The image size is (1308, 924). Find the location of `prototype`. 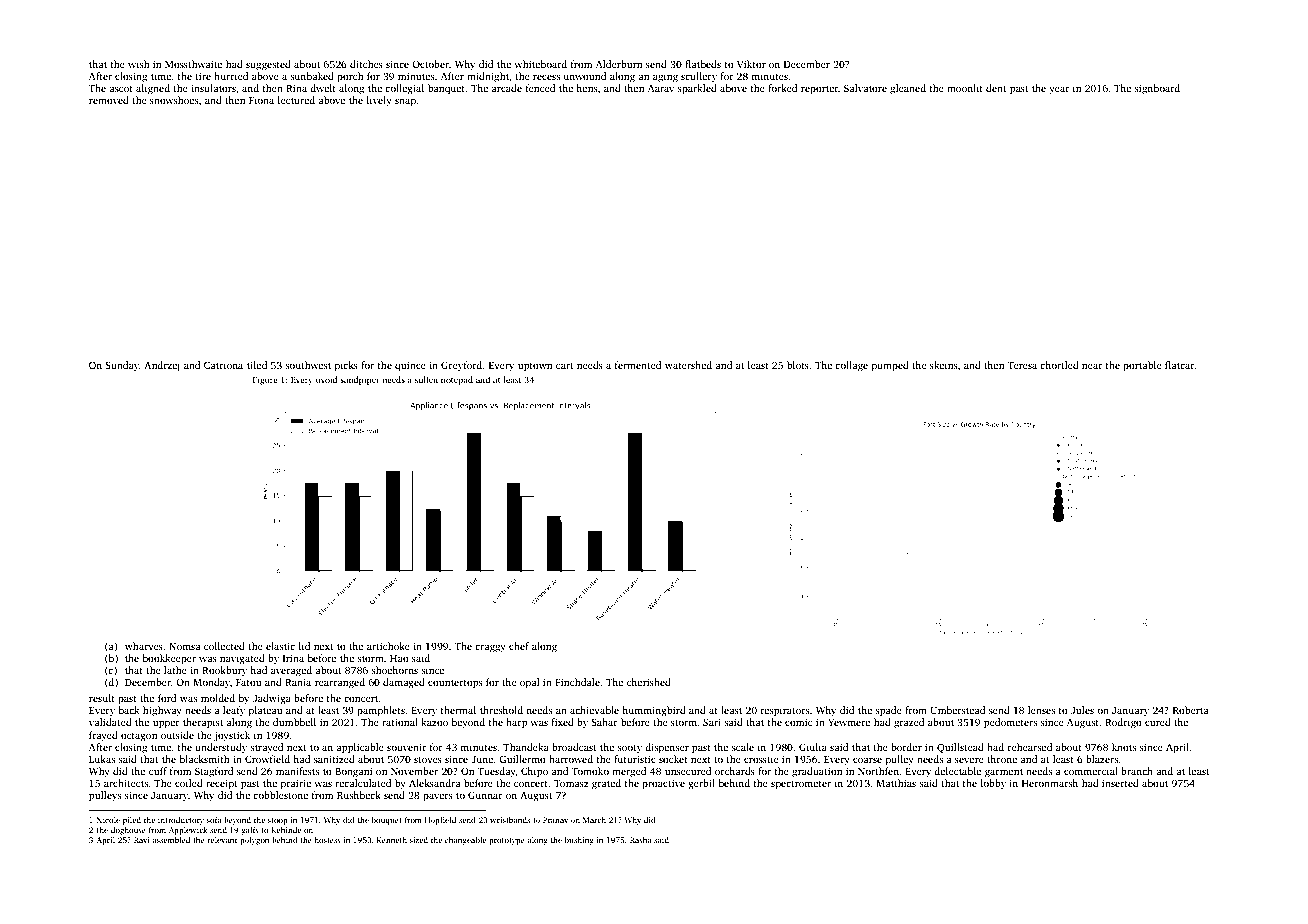

prototype is located at coordinates (507, 841).
